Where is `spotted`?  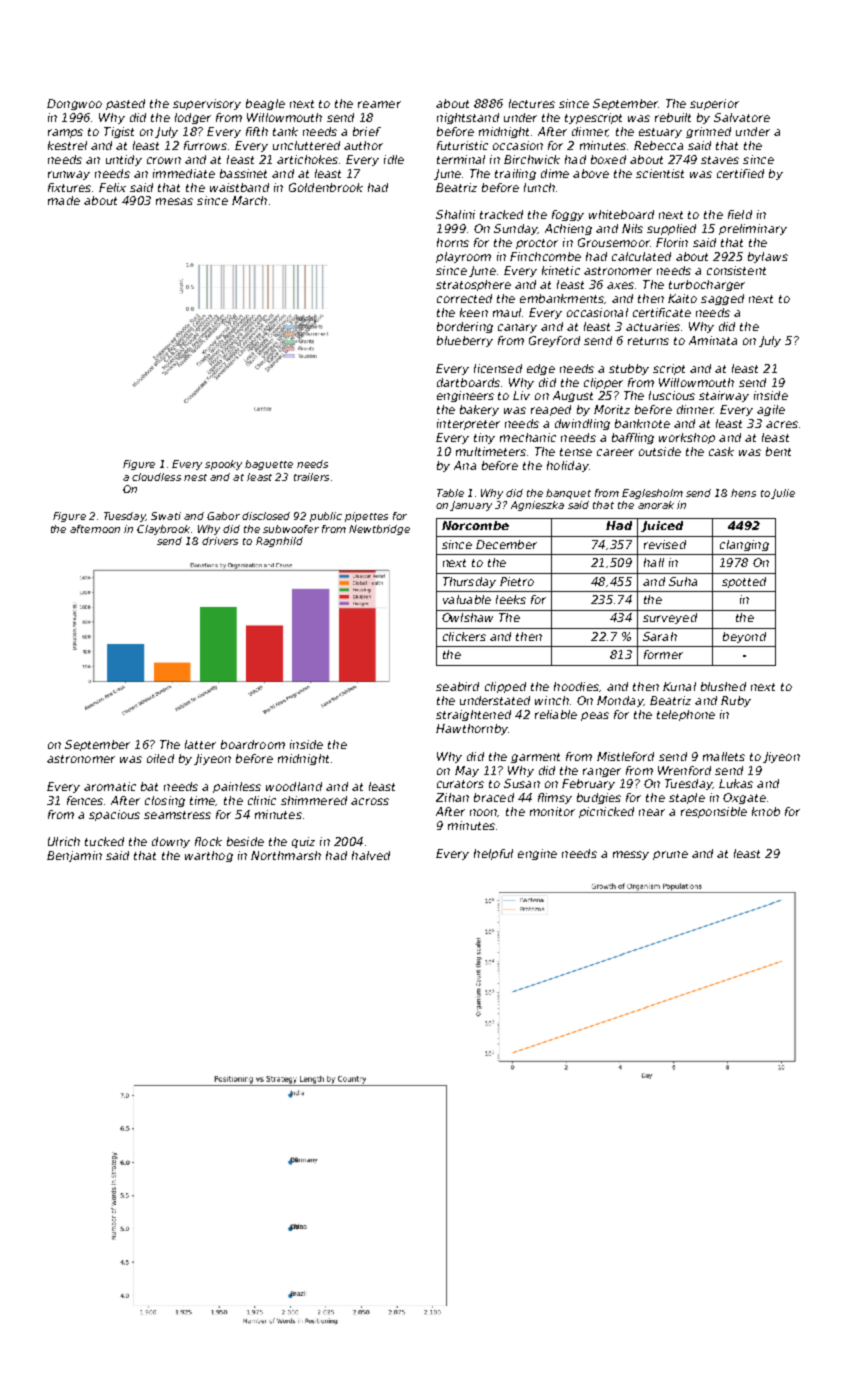 spotted is located at coordinates (744, 582).
